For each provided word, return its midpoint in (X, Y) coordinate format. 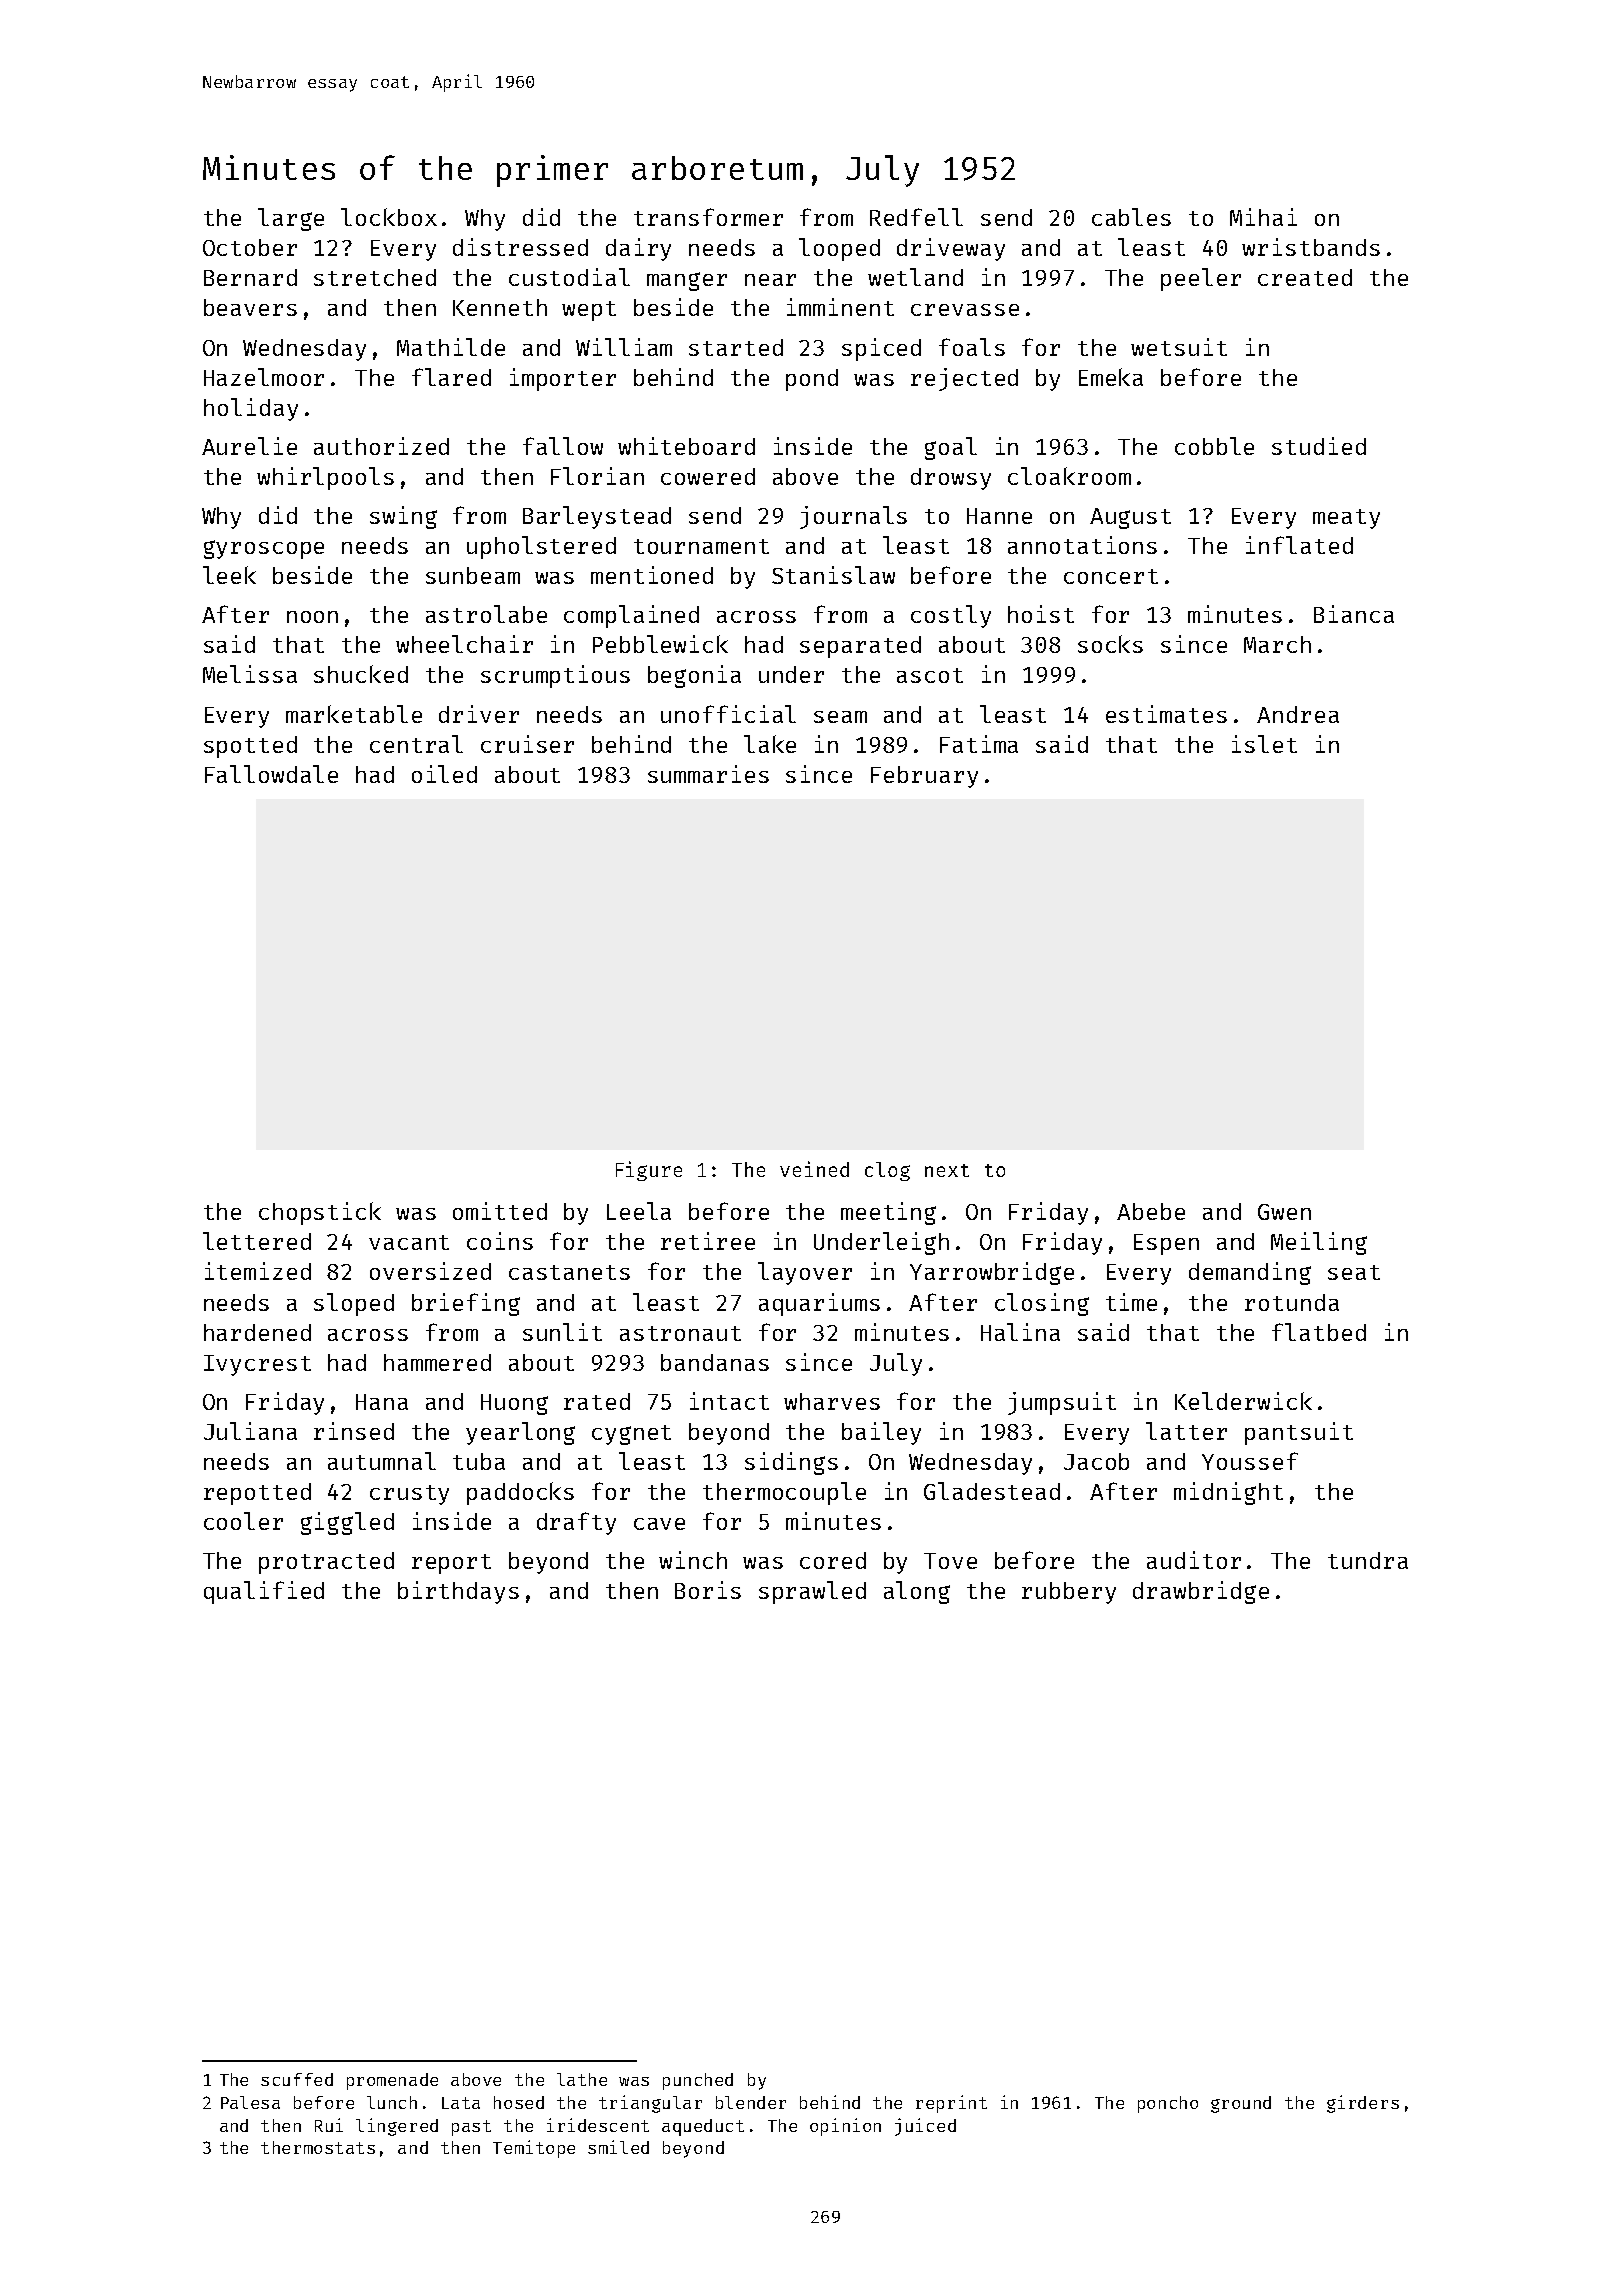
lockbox (389, 217)
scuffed (297, 2079)
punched (698, 2081)
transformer (708, 217)
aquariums (819, 1304)
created (1305, 277)
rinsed (354, 1431)
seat (1354, 1272)
